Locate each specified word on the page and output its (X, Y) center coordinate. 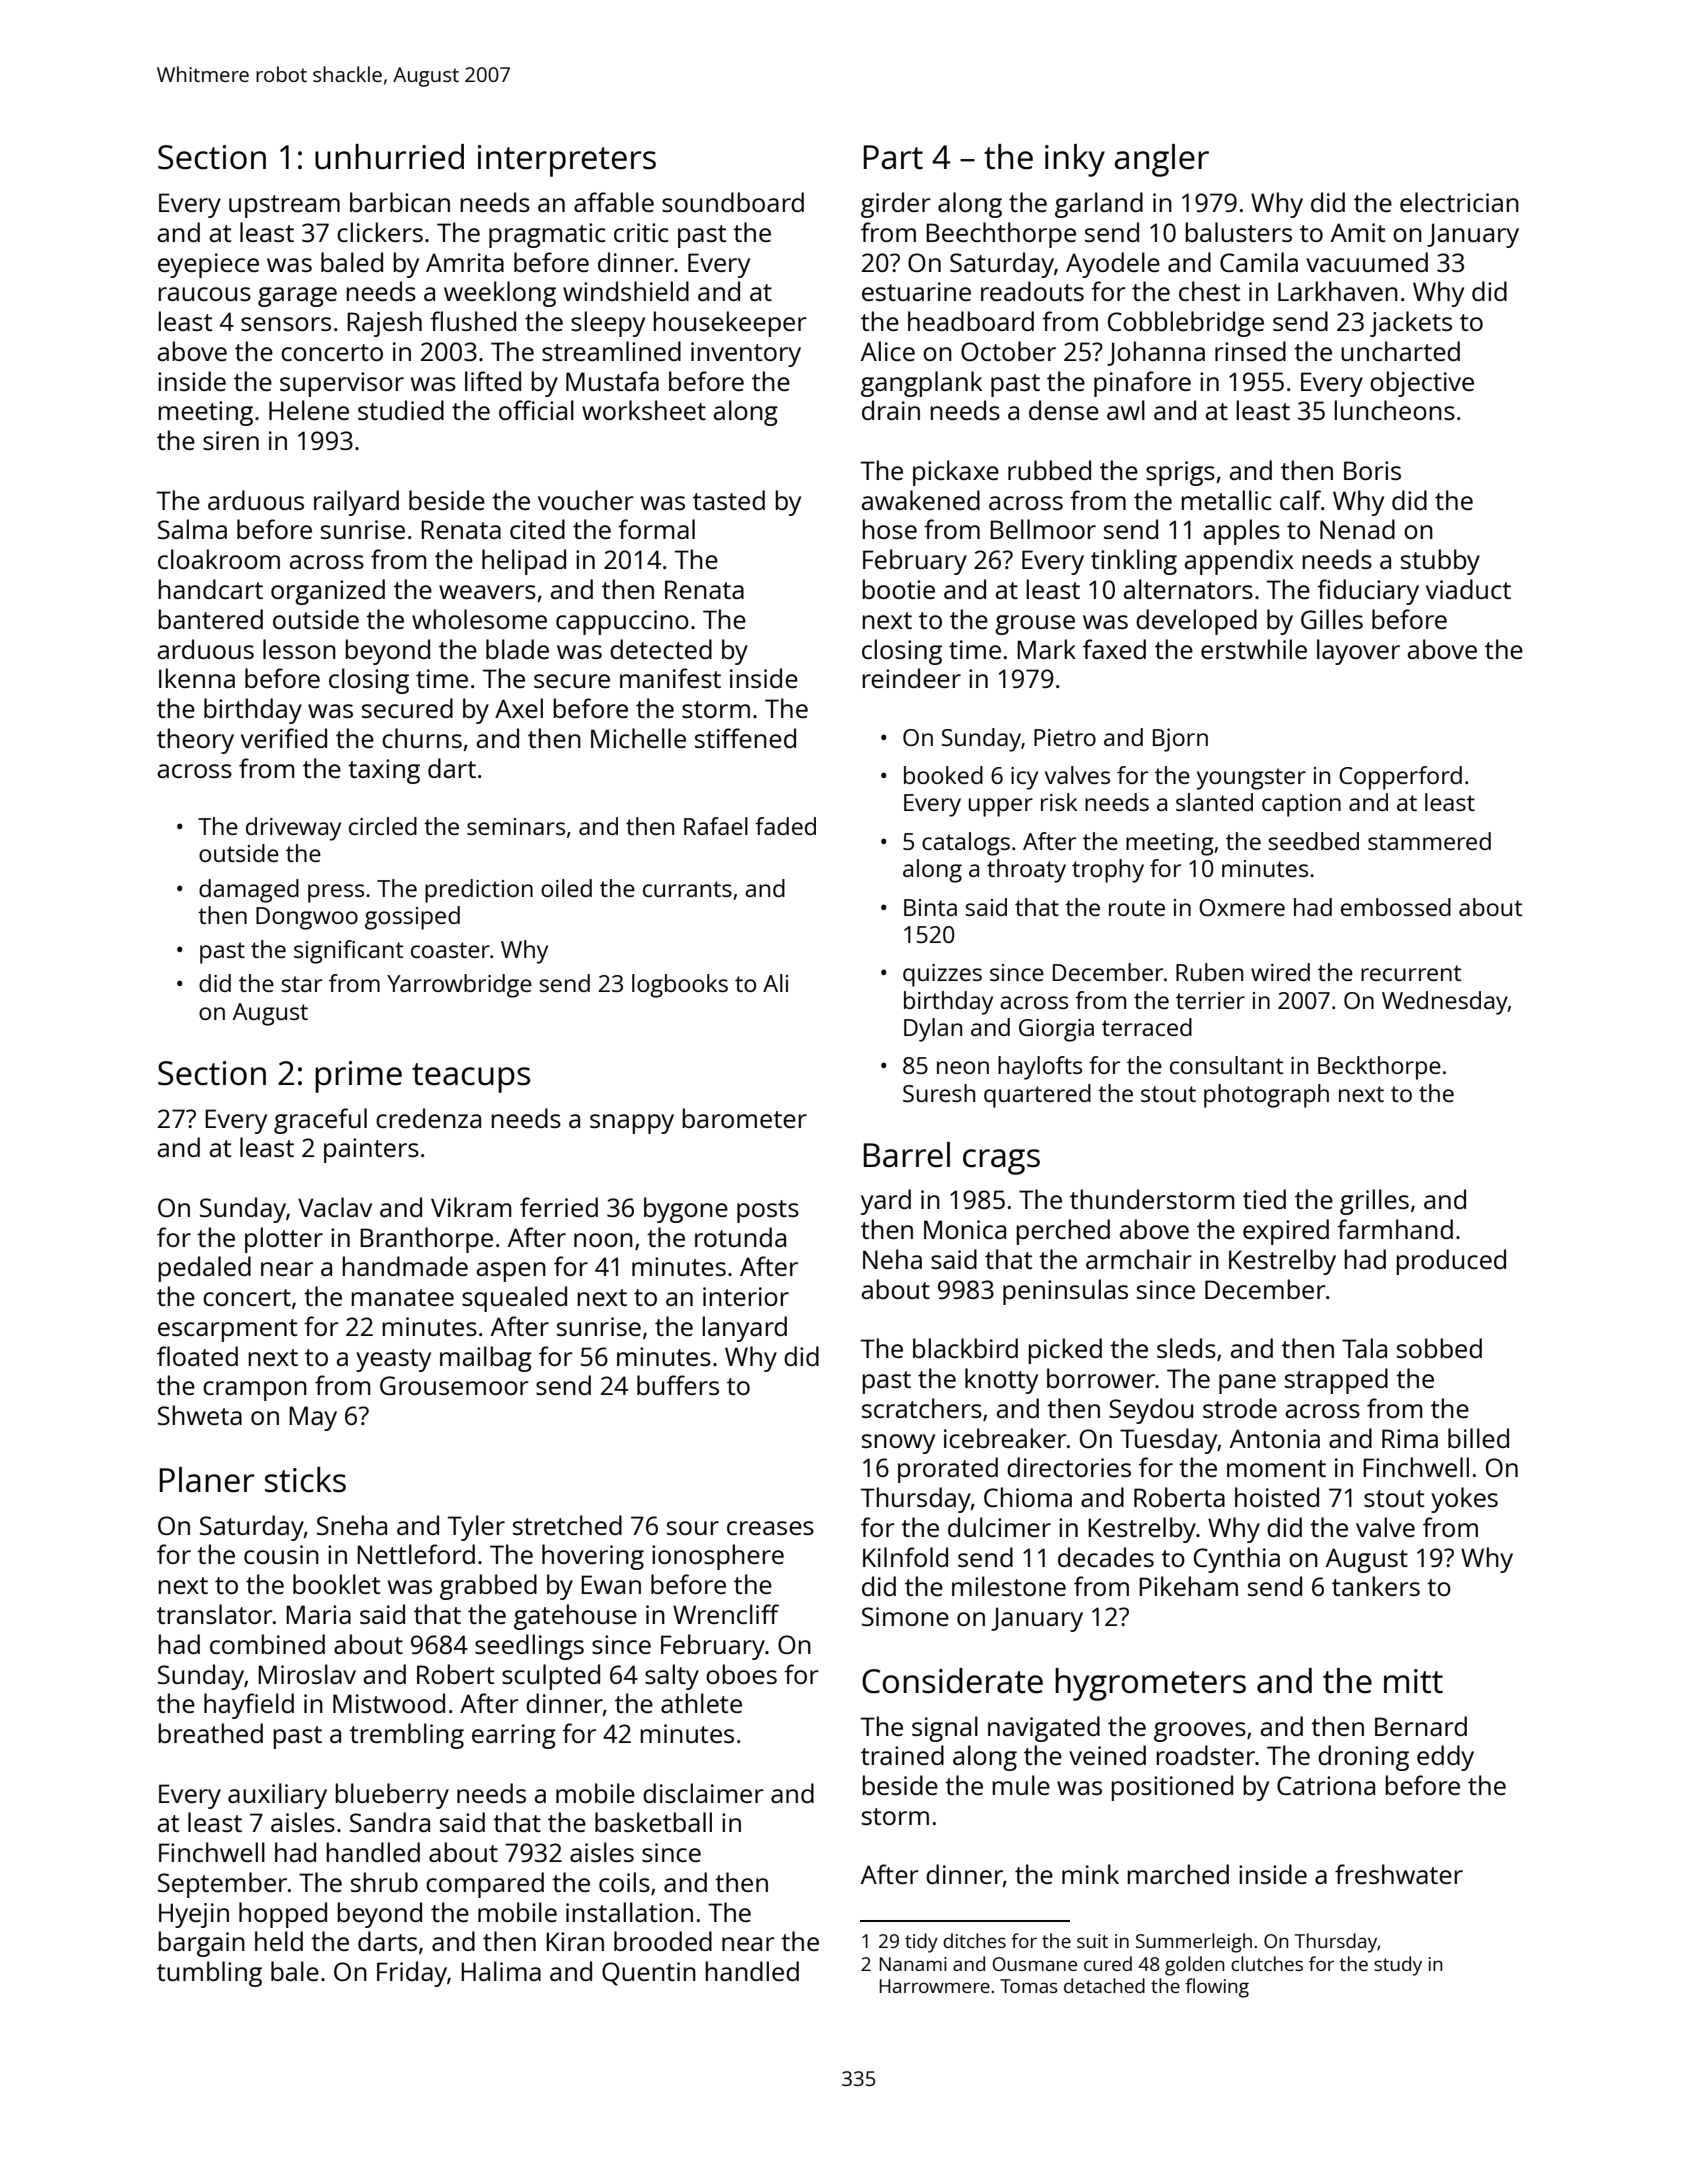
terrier (1210, 1000)
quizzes (942, 975)
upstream (284, 206)
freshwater (1399, 1874)
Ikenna (197, 678)
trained (902, 1755)
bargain (201, 1944)
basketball (653, 1822)
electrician (1459, 202)
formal (656, 529)
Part (893, 157)
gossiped (412, 918)
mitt (1413, 1681)
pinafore (1142, 384)
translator (215, 1614)
